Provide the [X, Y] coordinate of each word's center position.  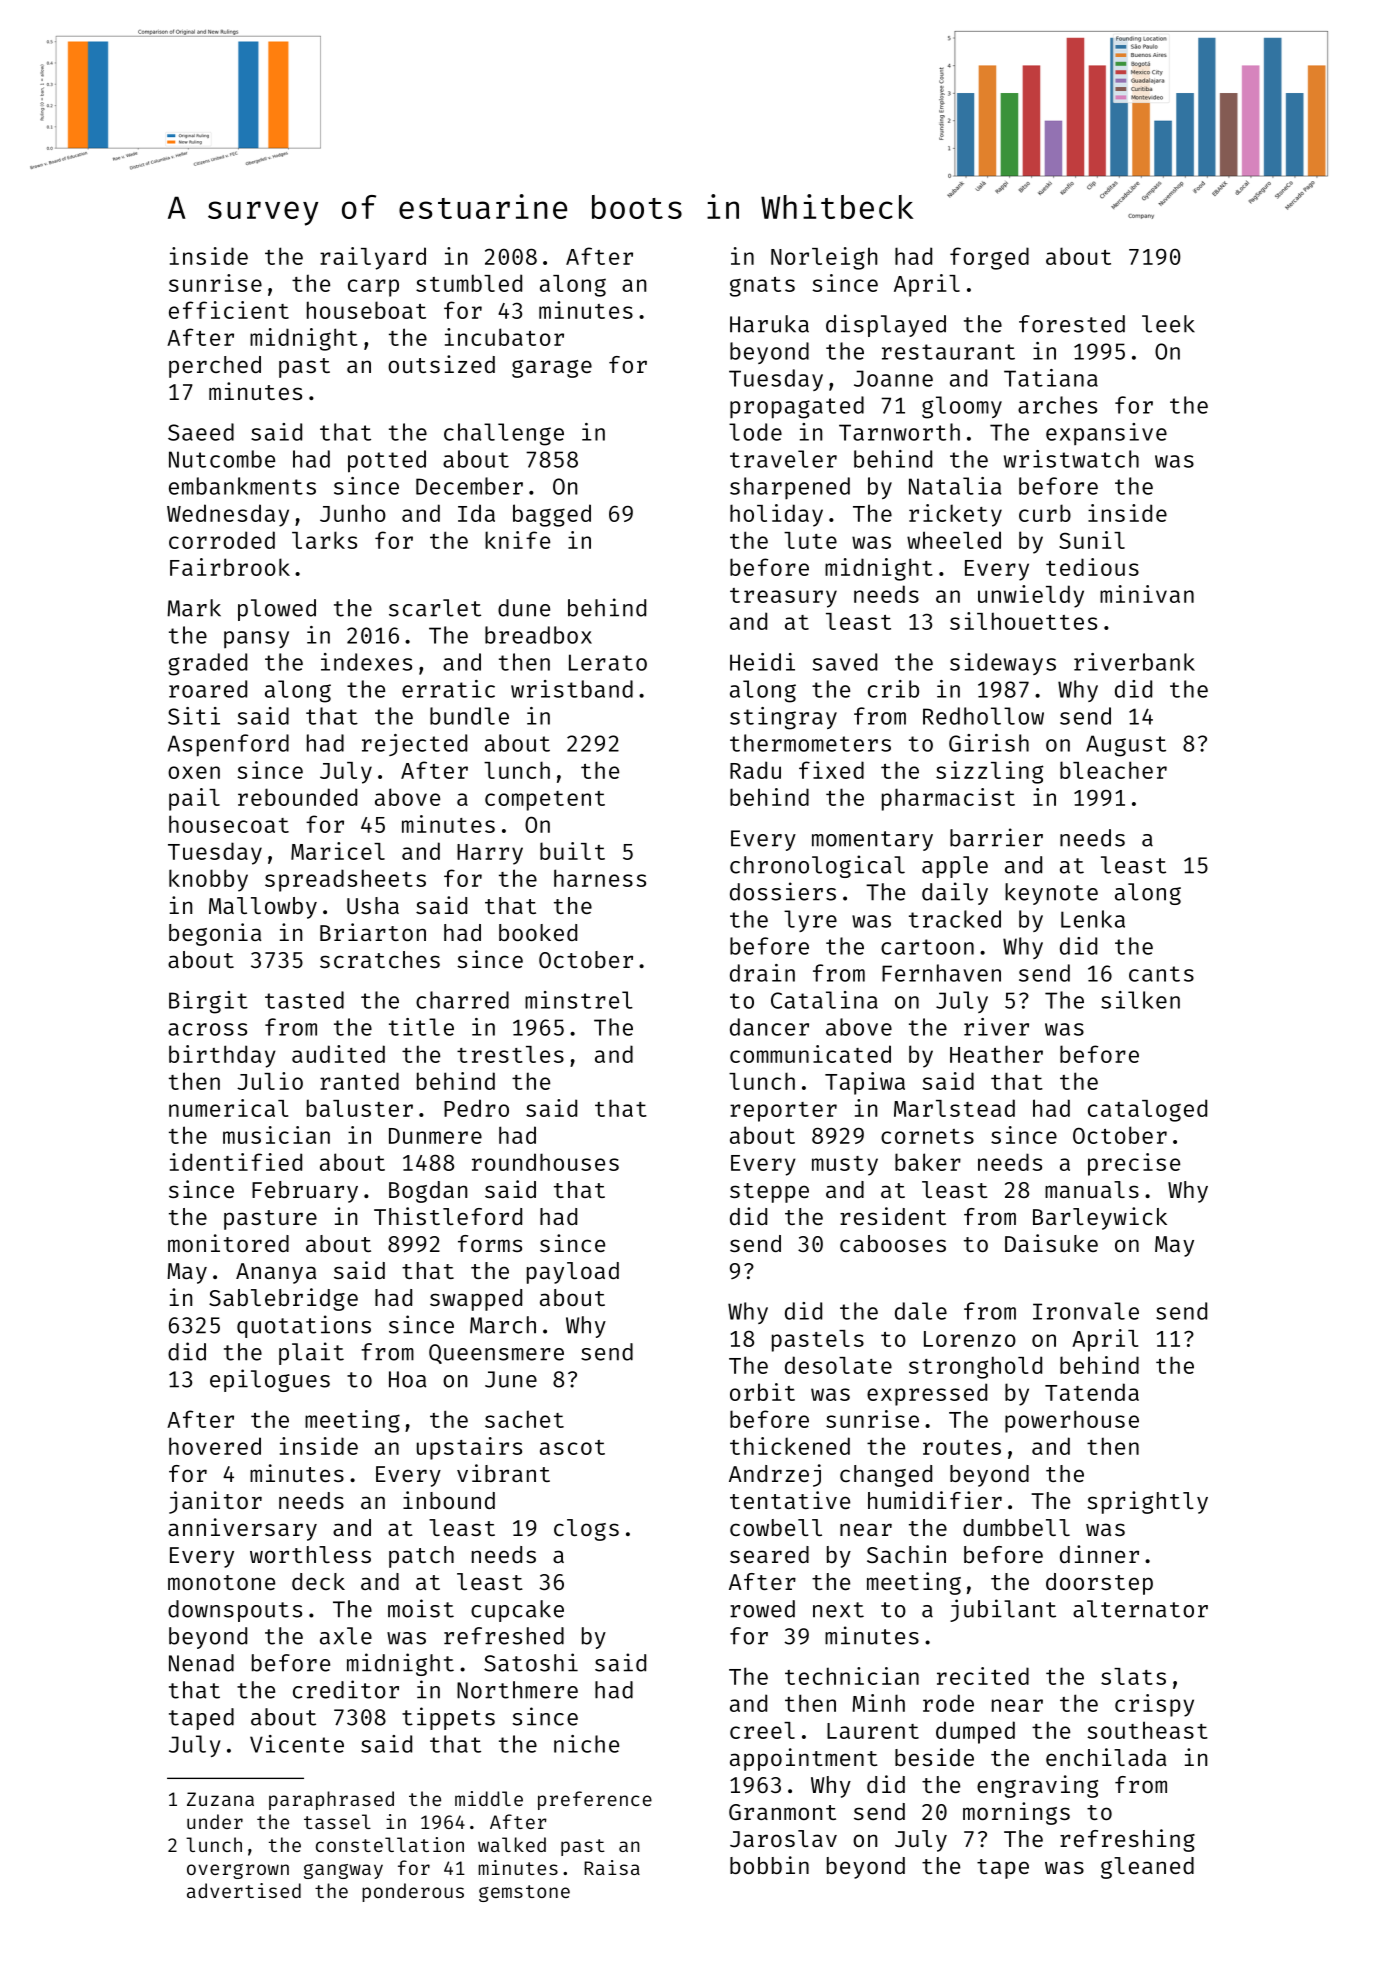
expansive [1106, 434]
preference [595, 1800]
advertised [244, 1890]
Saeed [201, 432]
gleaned [1147, 1868]
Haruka [769, 324]
